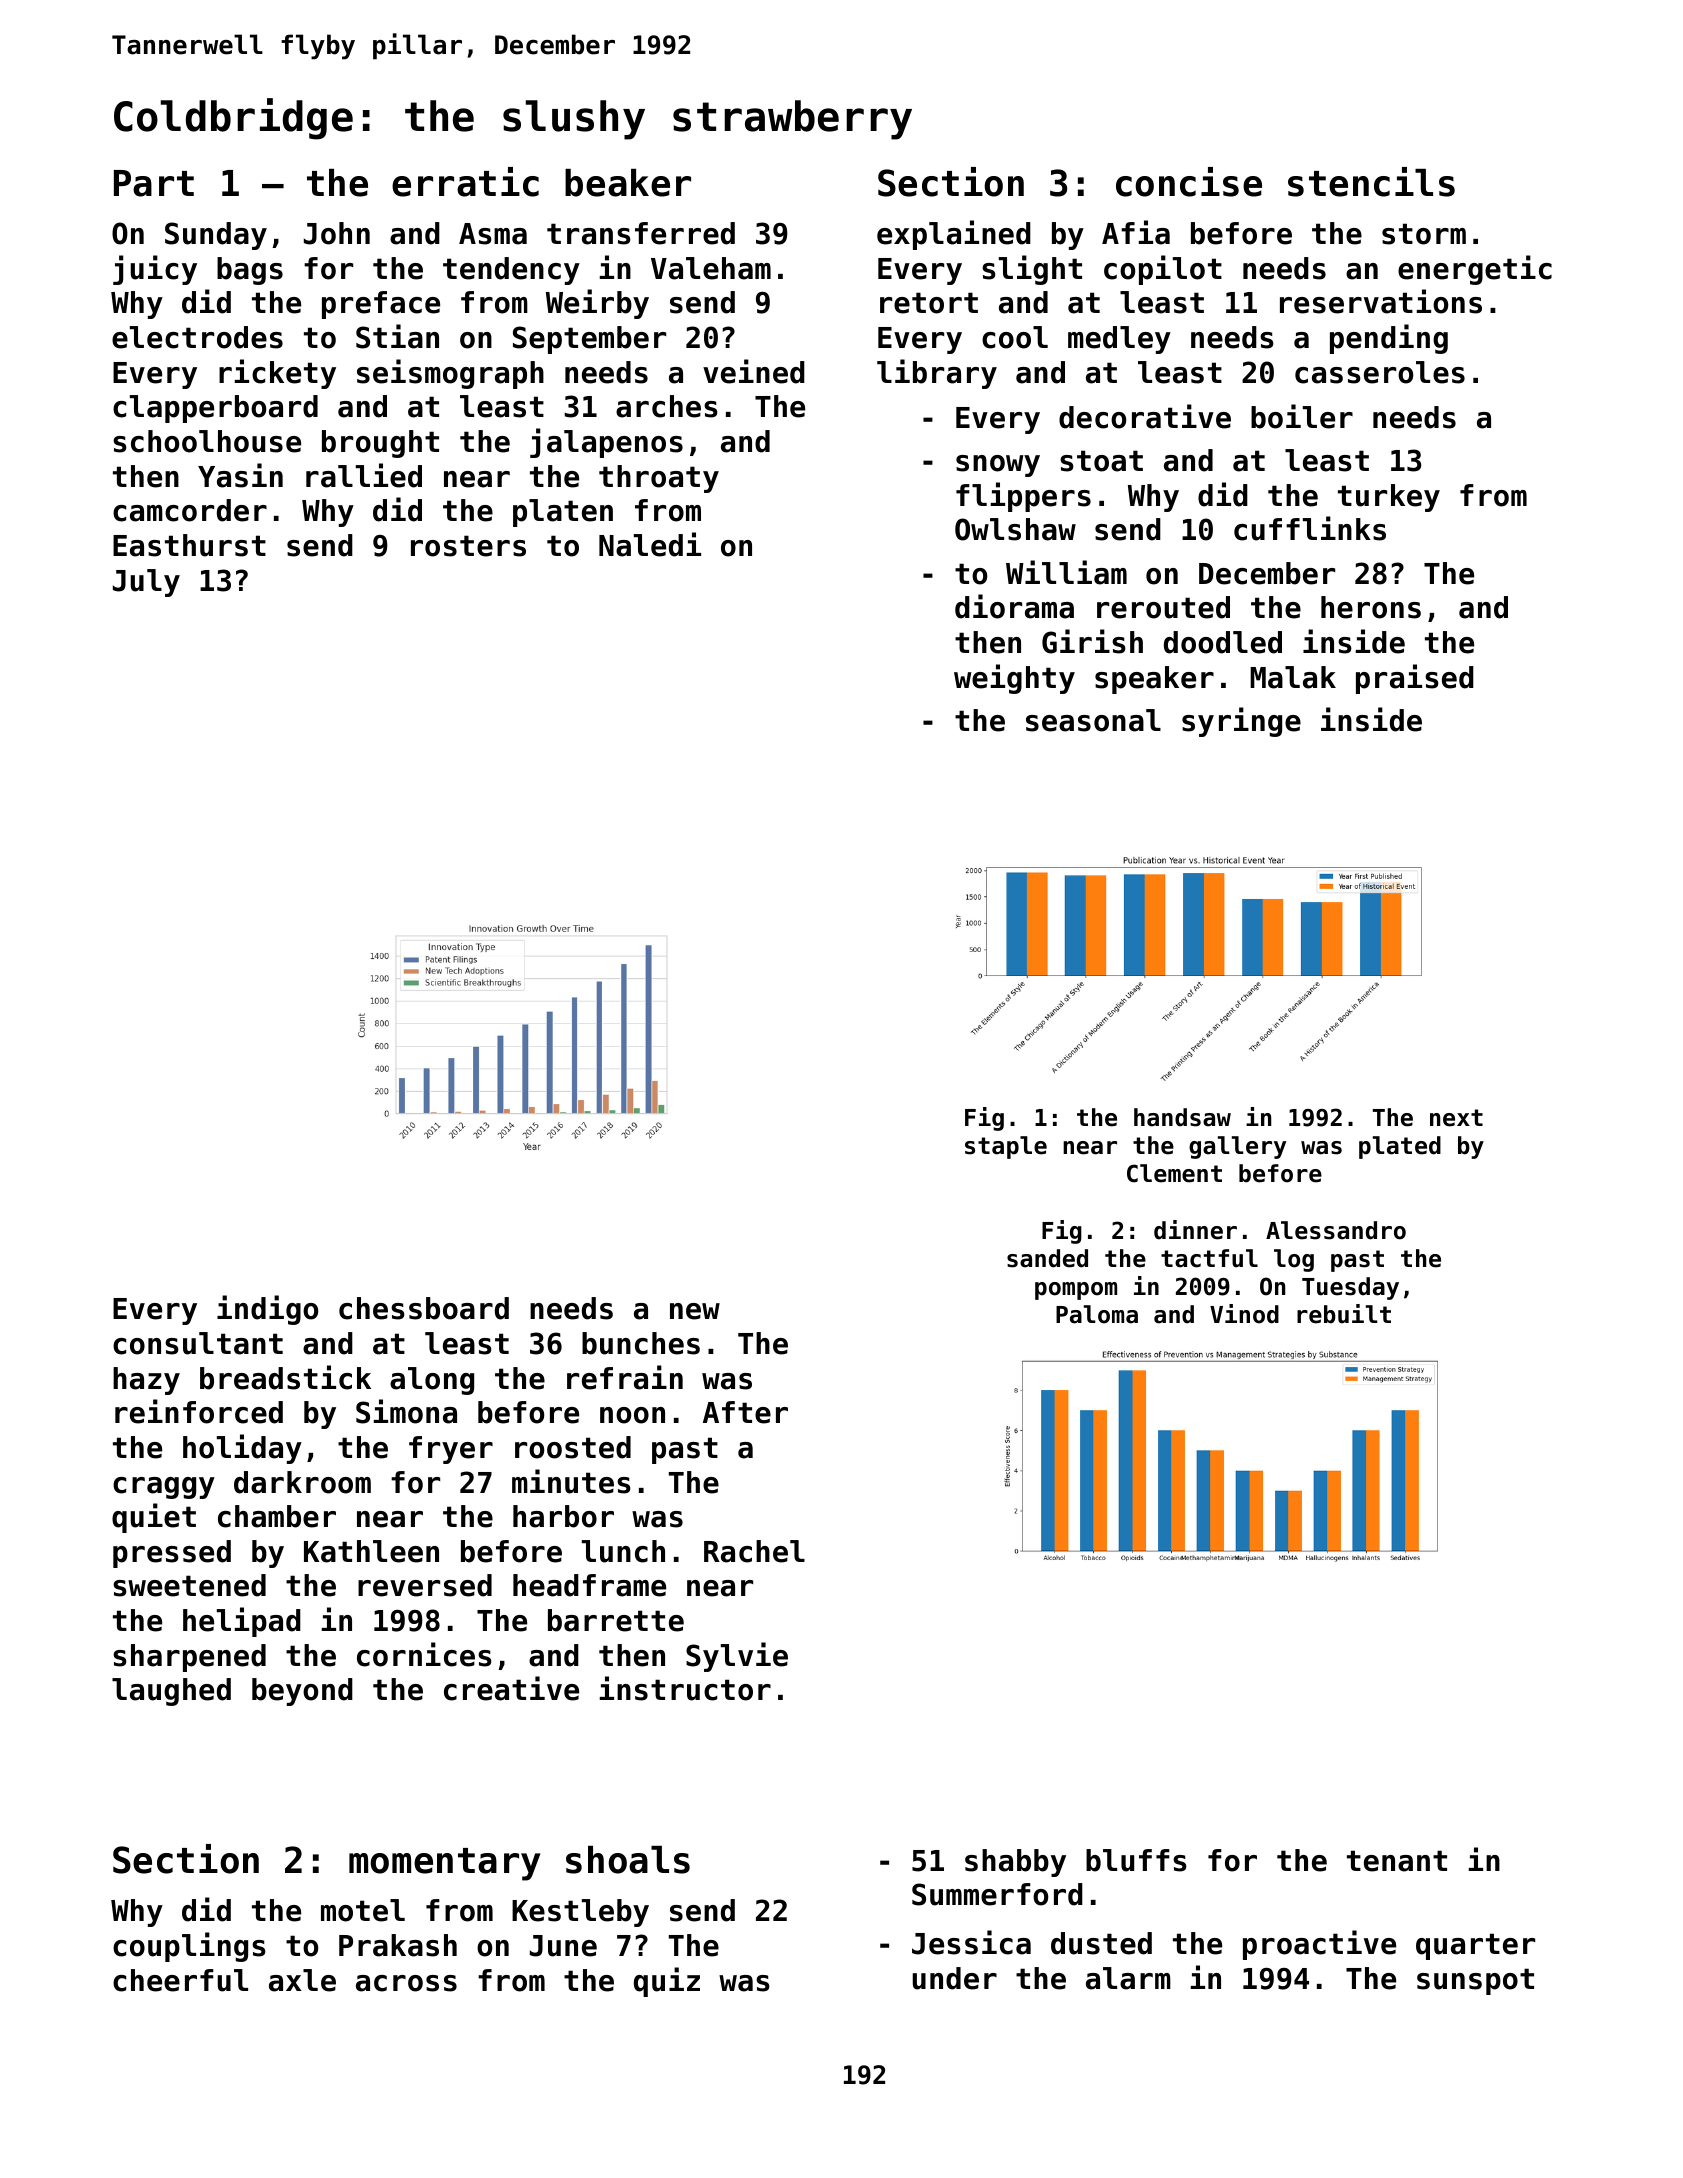 The width and height of the image is (1683, 2178). I want to click on indigo, so click(267, 1310).
